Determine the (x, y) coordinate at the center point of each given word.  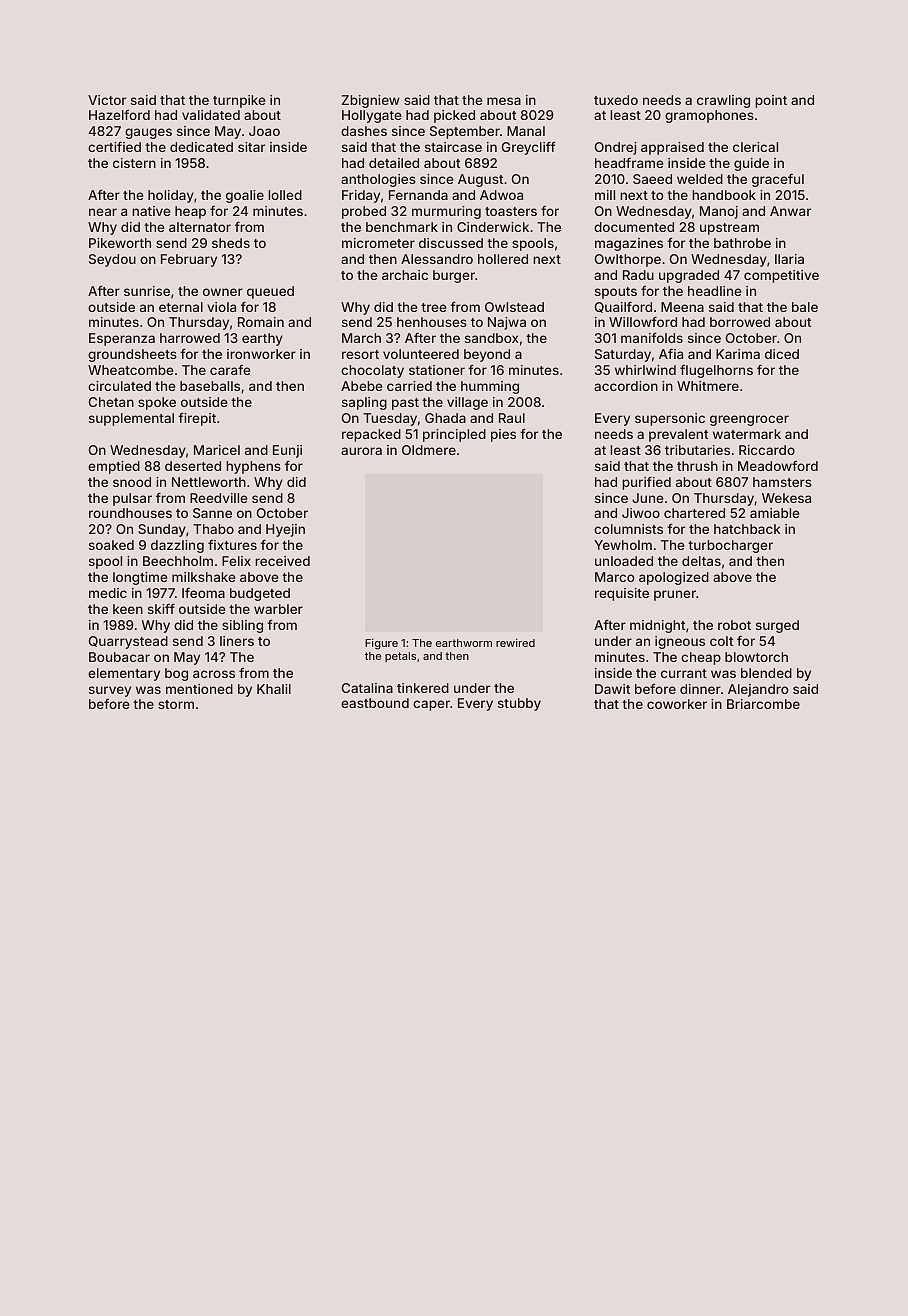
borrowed (740, 322)
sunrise (147, 291)
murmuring (446, 212)
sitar (251, 147)
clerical (755, 147)
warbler (278, 609)
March (361, 338)
